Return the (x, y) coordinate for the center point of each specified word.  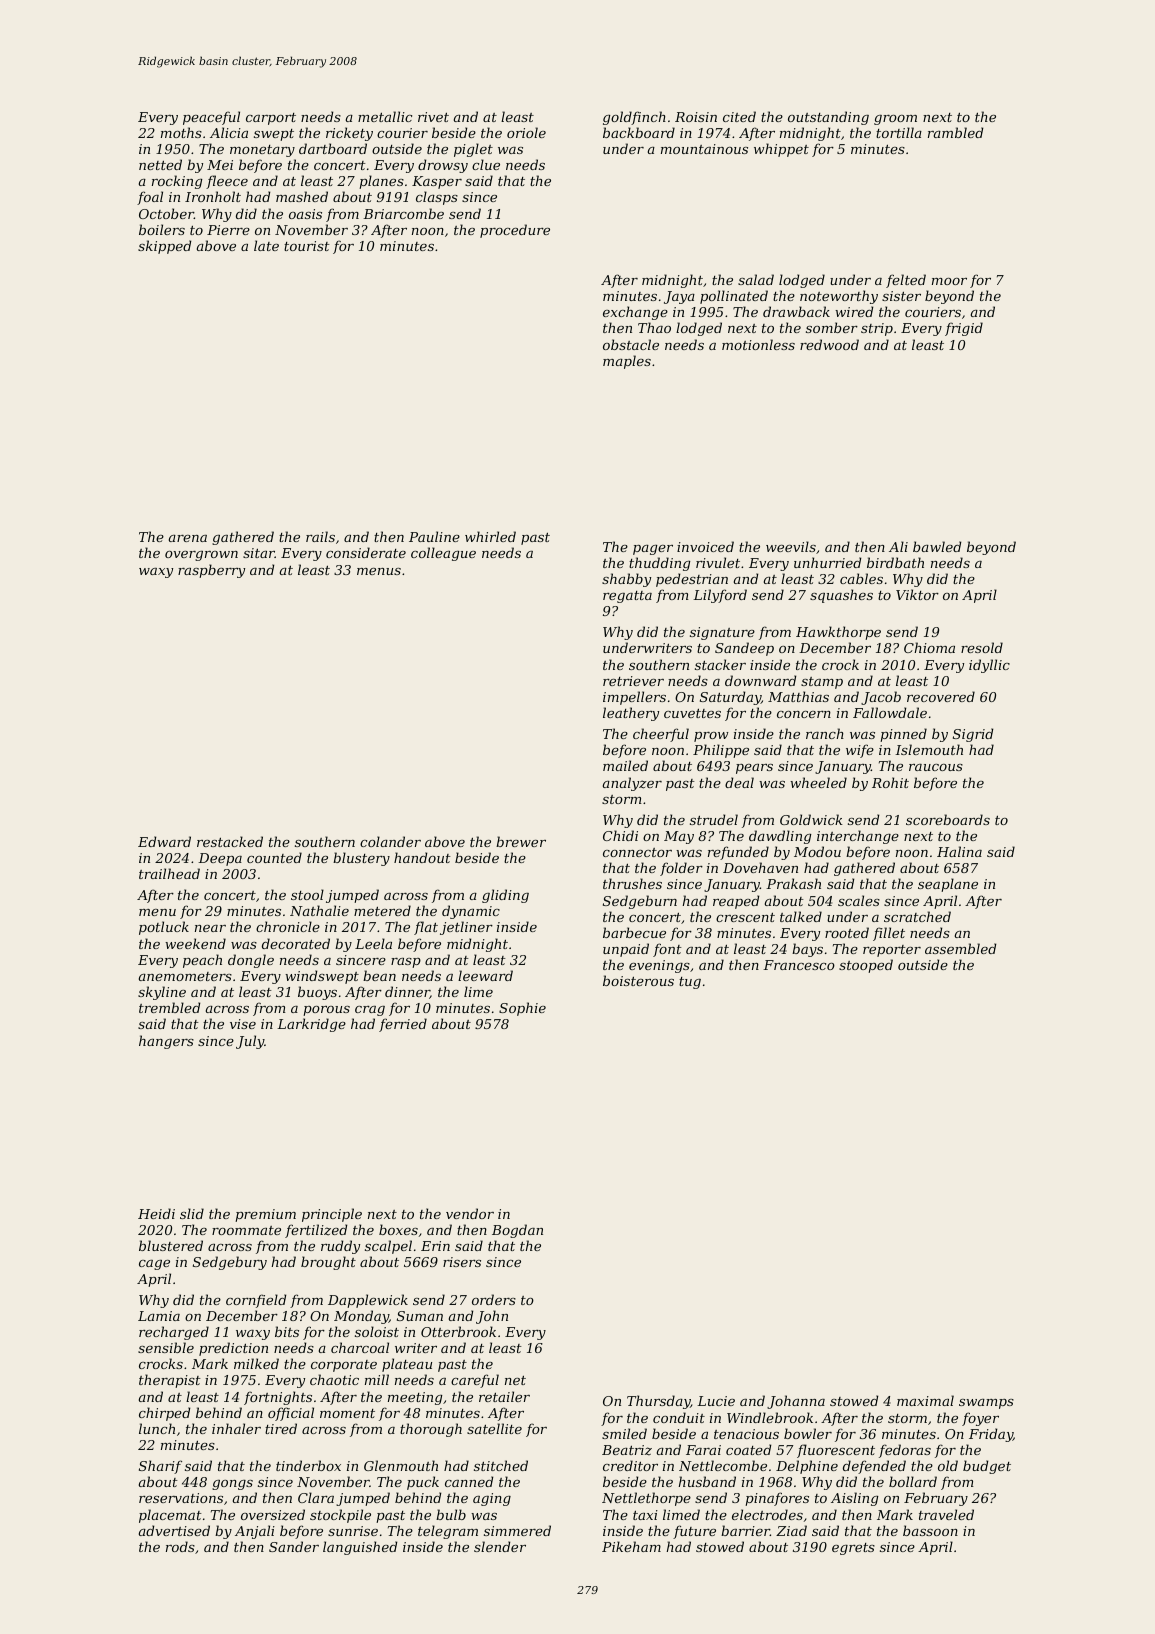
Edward (164, 841)
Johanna (796, 1402)
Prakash (793, 883)
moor (949, 281)
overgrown (201, 556)
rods (180, 1546)
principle (332, 1215)
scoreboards (948, 819)
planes (381, 182)
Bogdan (517, 1231)
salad (756, 279)
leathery (631, 714)
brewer (521, 841)
